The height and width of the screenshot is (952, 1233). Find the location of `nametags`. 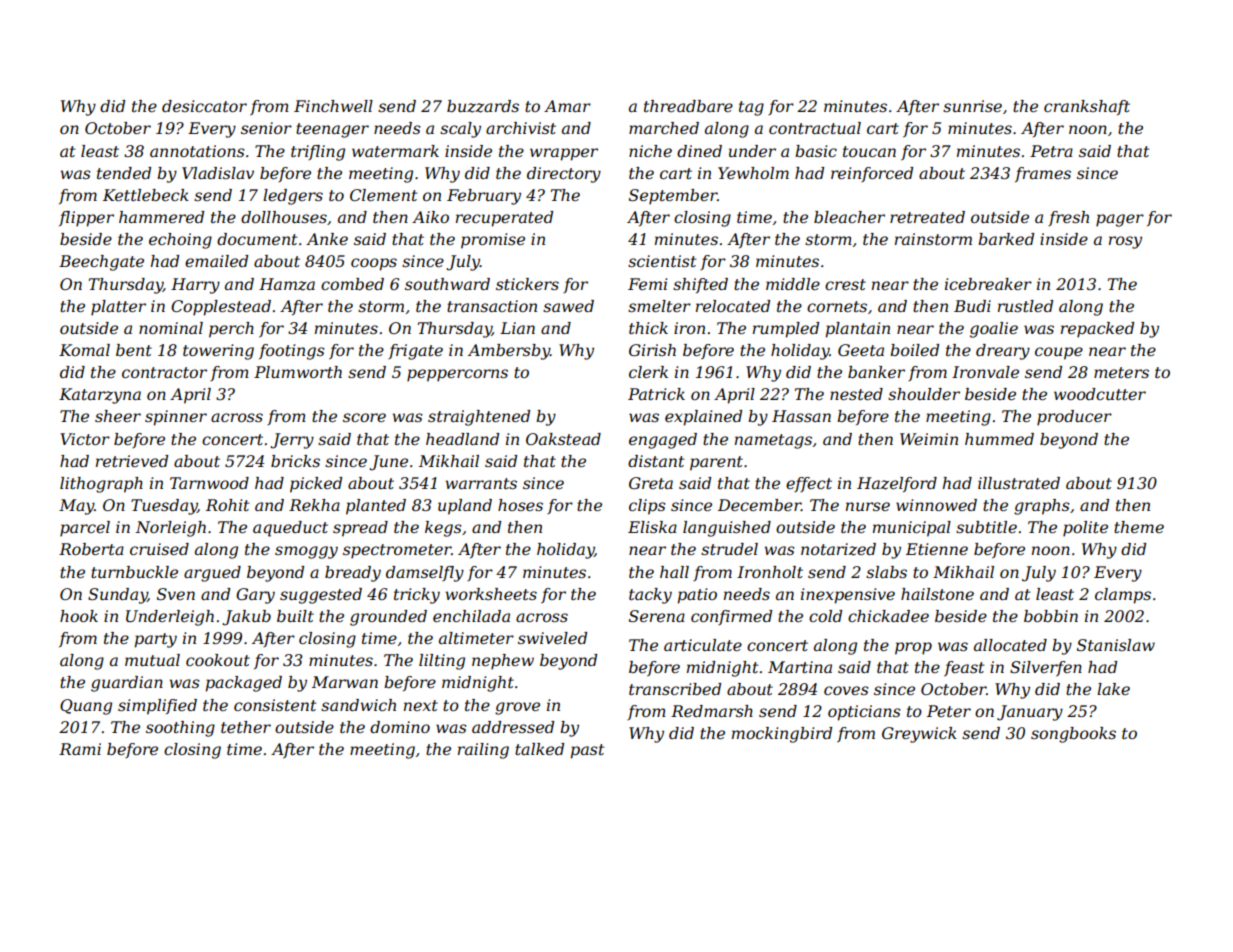

nametags is located at coordinates (773, 441).
